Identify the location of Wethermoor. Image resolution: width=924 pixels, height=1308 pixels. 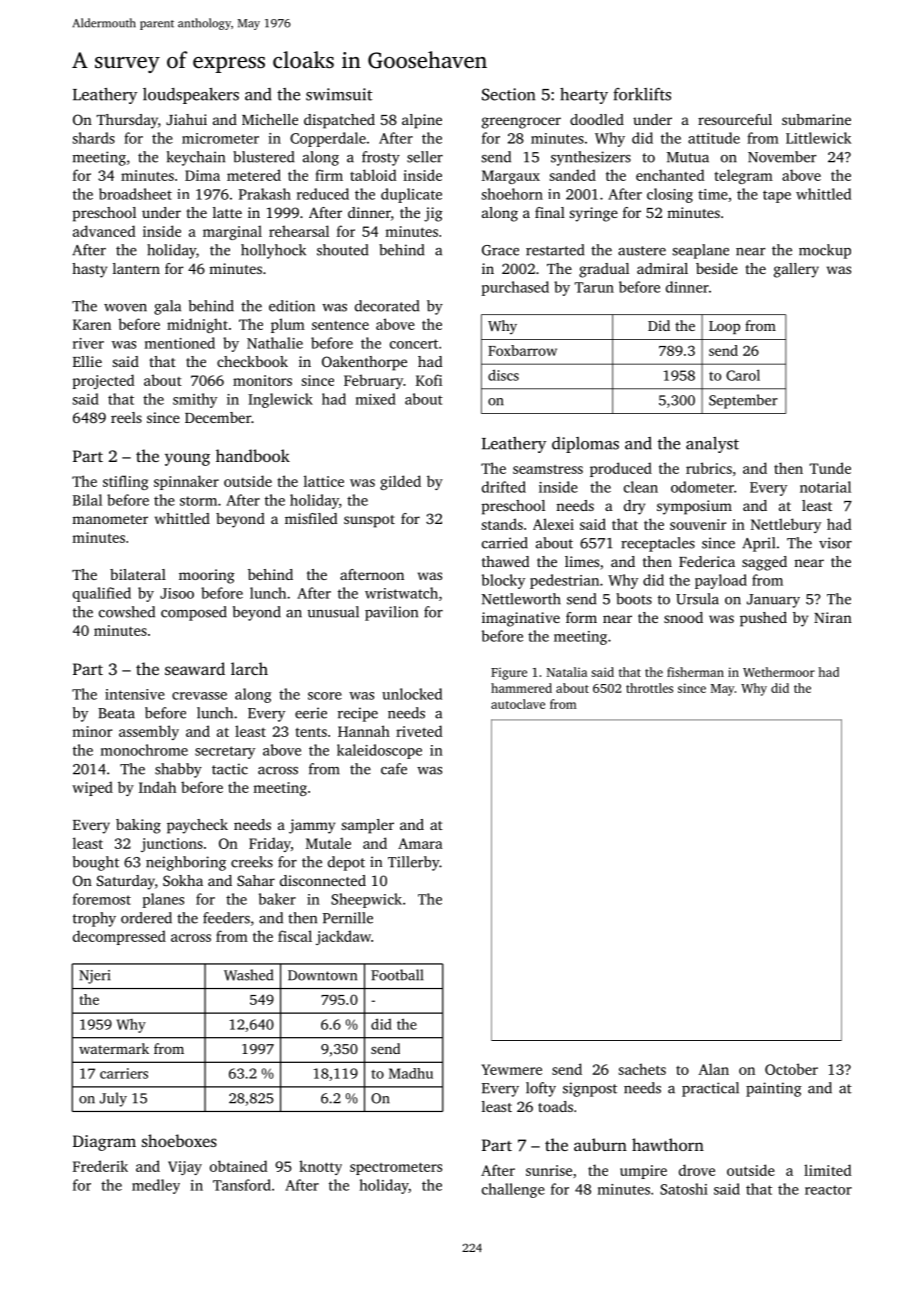
(779, 672).
